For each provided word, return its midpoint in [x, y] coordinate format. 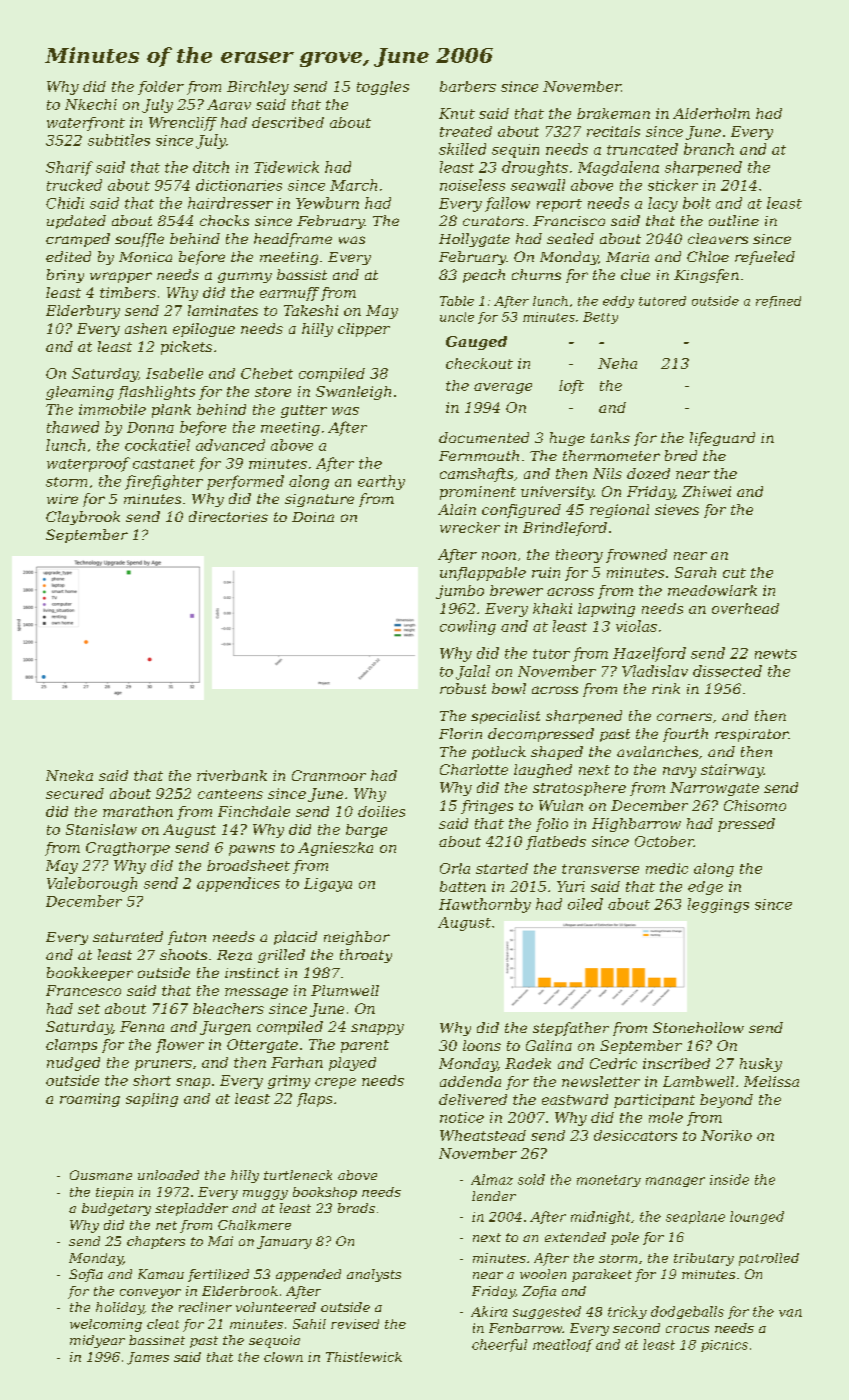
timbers [128, 292]
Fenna [142, 1026]
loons [482, 1045]
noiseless [472, 185]
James [148, 1358]
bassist [302, 274]
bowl [509, 688]
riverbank [232, 775]
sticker [673, 185]
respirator [751, 735]
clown [283, 1357]
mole [666, 1117]
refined [778, 302]
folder [161, 88]
